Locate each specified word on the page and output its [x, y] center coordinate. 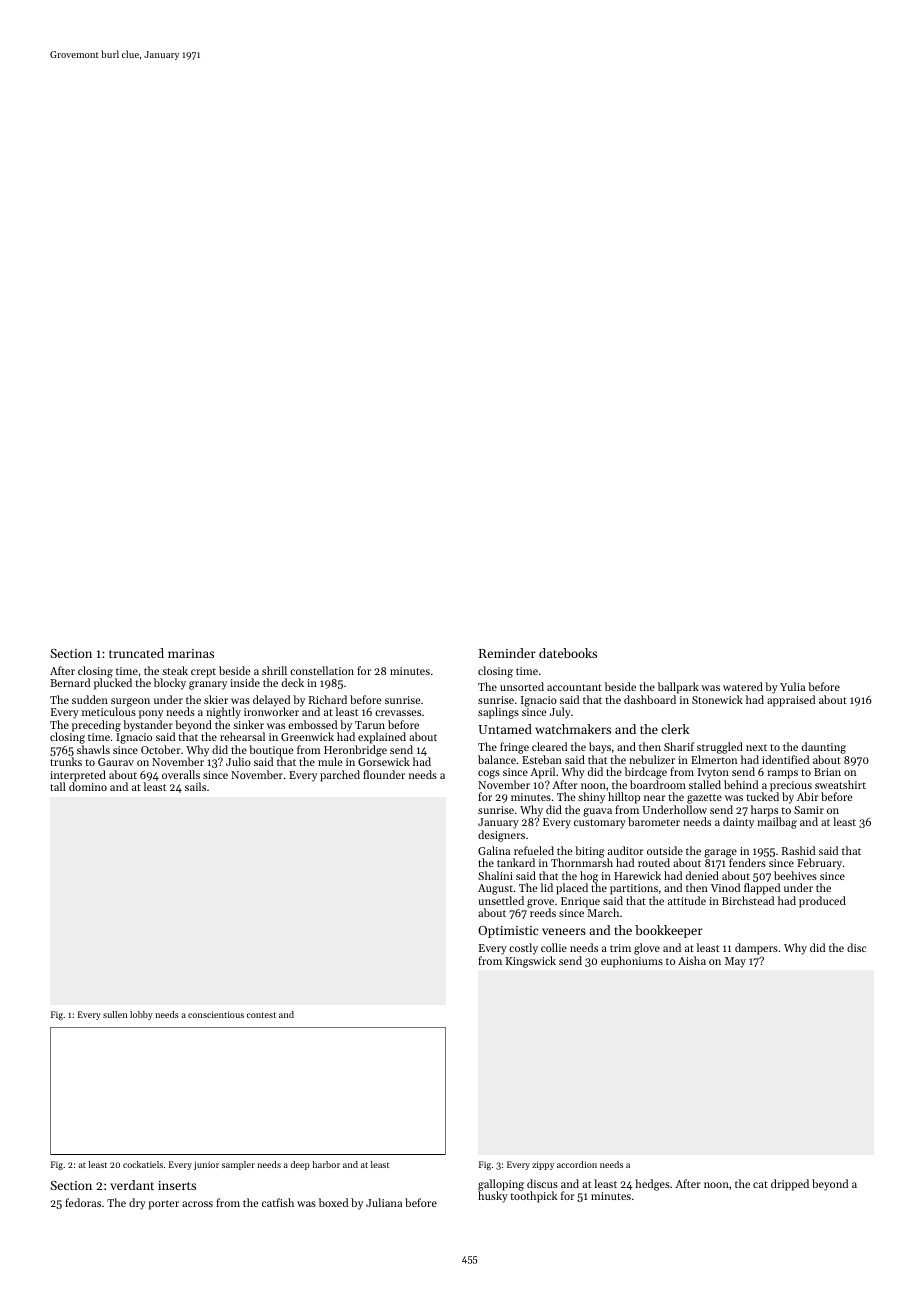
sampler [238, 1165]
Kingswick [531, 962]
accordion [577, 1164]
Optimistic [508, 932]
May [735, 962]
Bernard [70, 682]
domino [88, 786]
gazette [704, 799]
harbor [326, 1164]
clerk [675, 729]
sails [195, 786]
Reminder [507, 653]
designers [501, 836]
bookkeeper [669, 931]
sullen [115, 1014]
